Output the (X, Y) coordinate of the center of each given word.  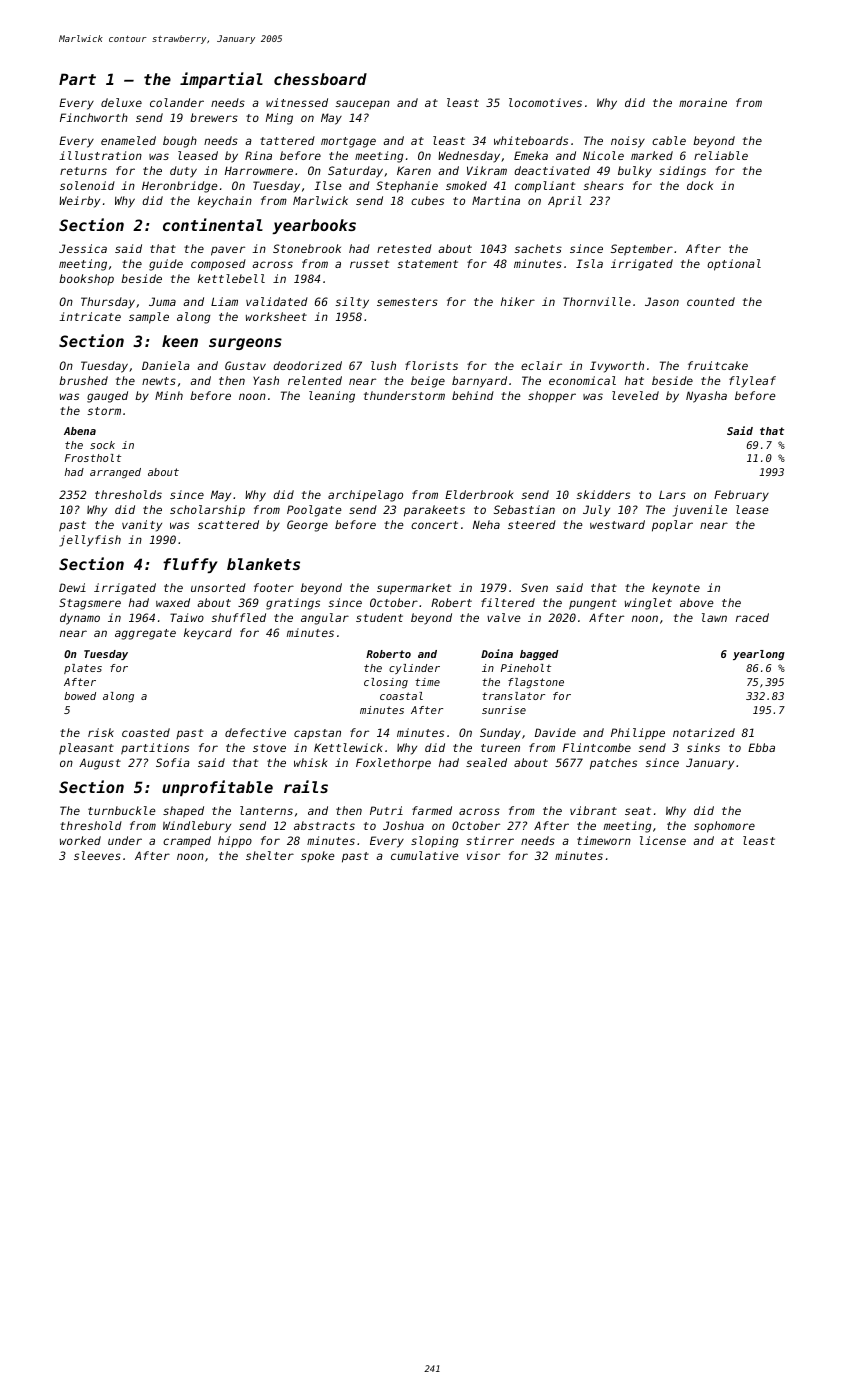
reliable (721, 155)
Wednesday (469, 157)
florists (431, 365)
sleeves (97, 855)
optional (734, 265)
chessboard (320, 79)
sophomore (724, 827)
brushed (83, 380)
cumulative (424, 855)
